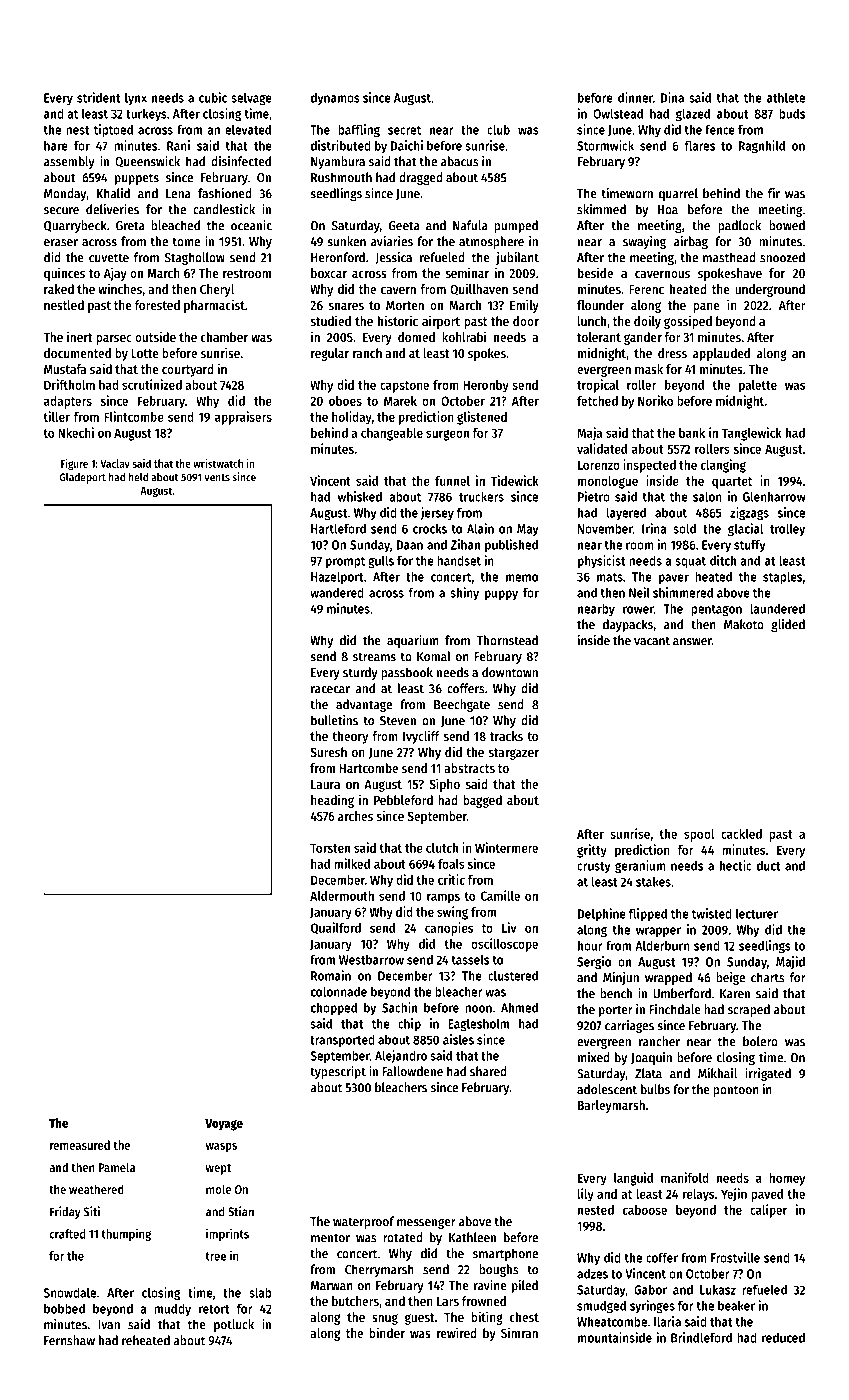  What do you see at coordinates (672, 97) in the page?
I see `Dina` at bounding box center [672, 97].
